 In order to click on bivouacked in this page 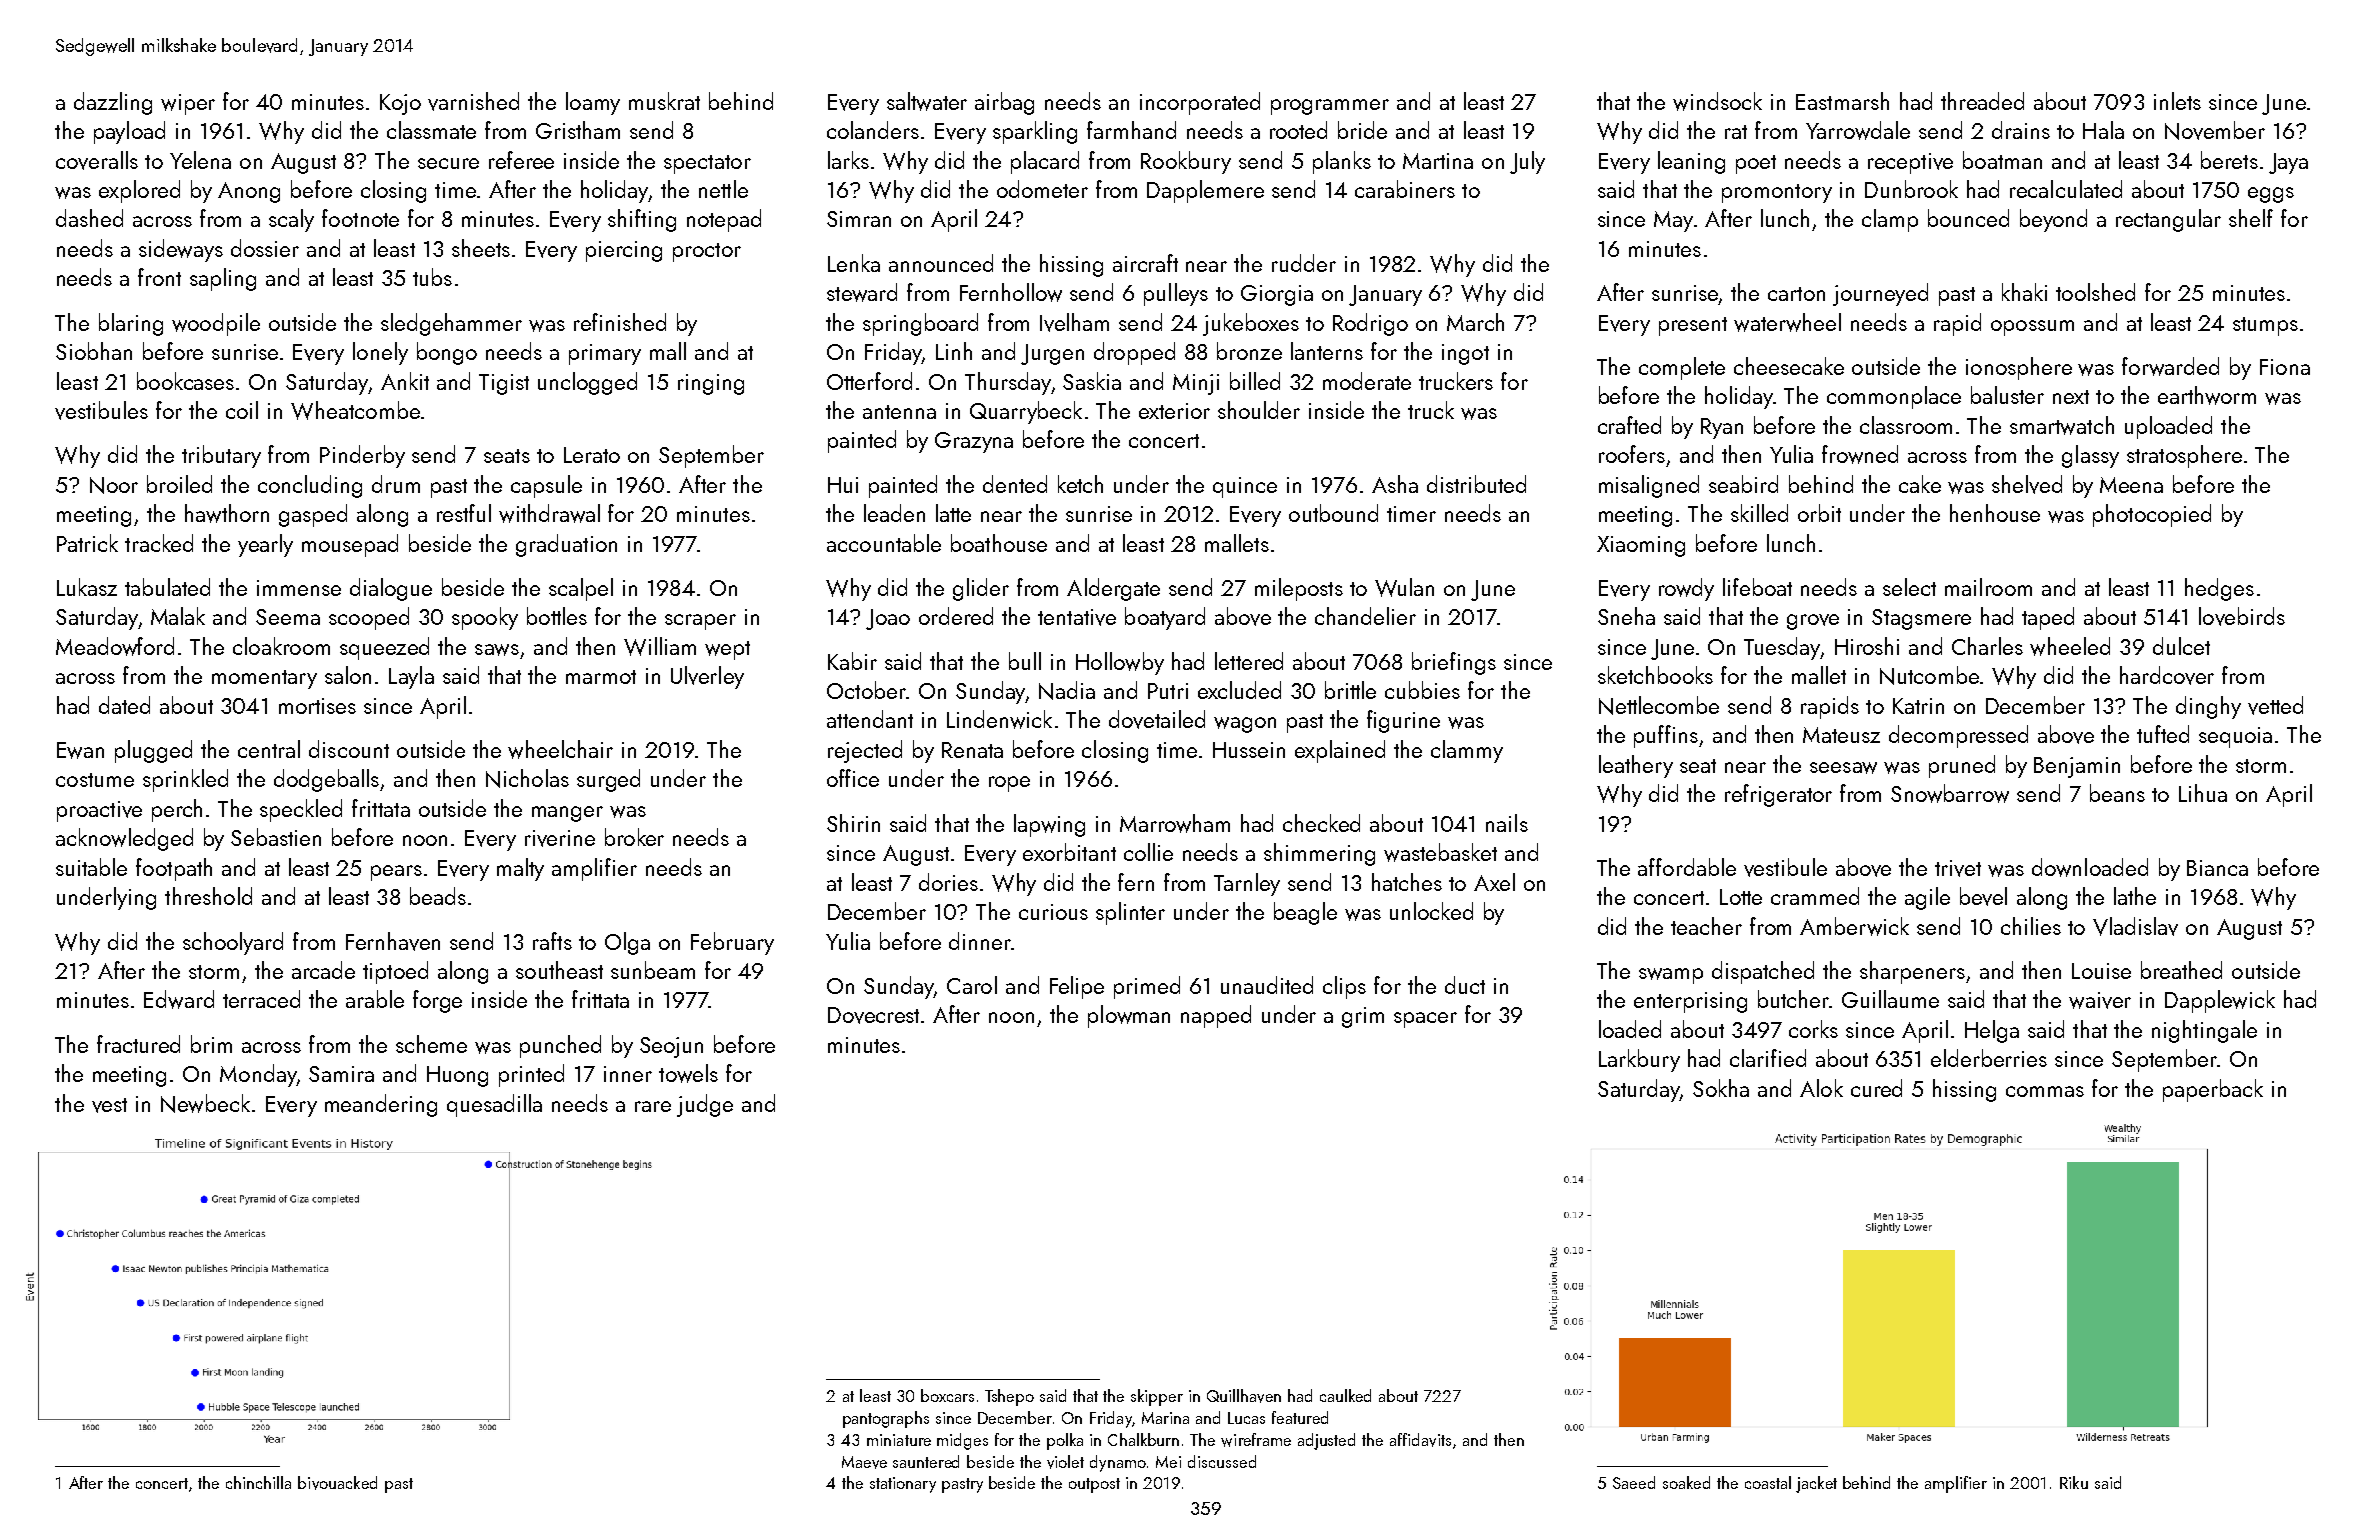, I will do `click(337, 1483)`.
